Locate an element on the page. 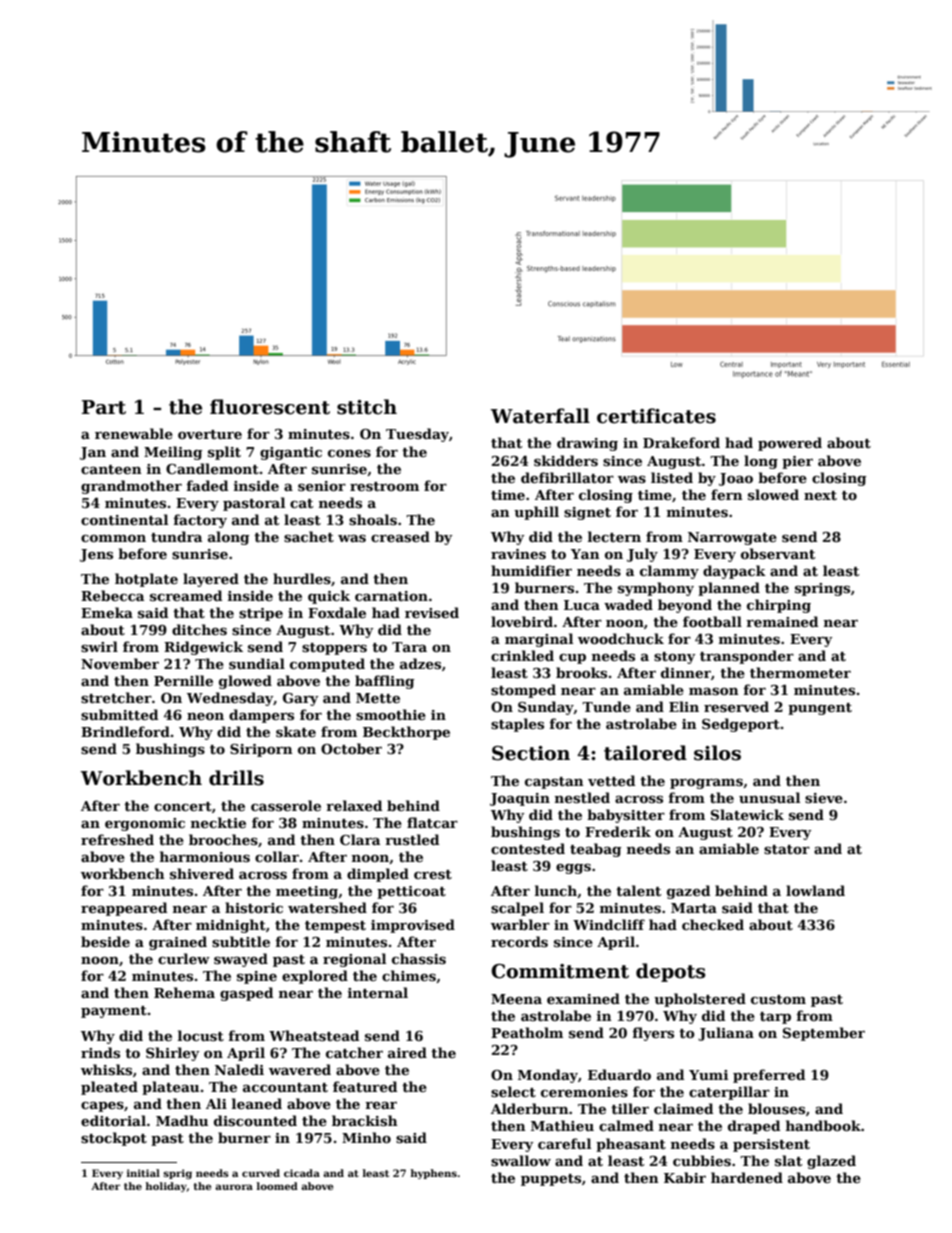  fluorescent is located at coordinates (270, 407).
